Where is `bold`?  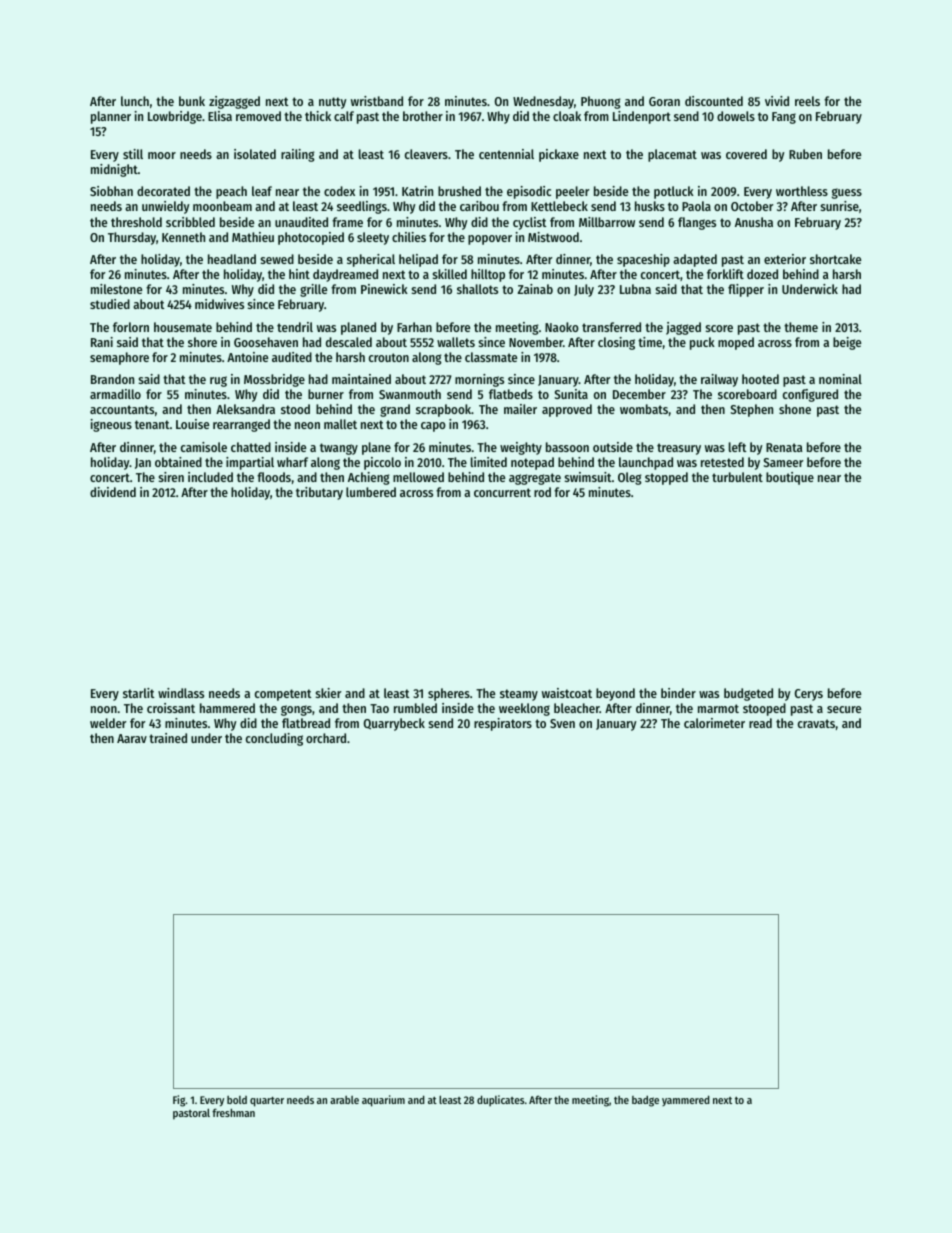
bold is located at coordinates (237, 1100).
